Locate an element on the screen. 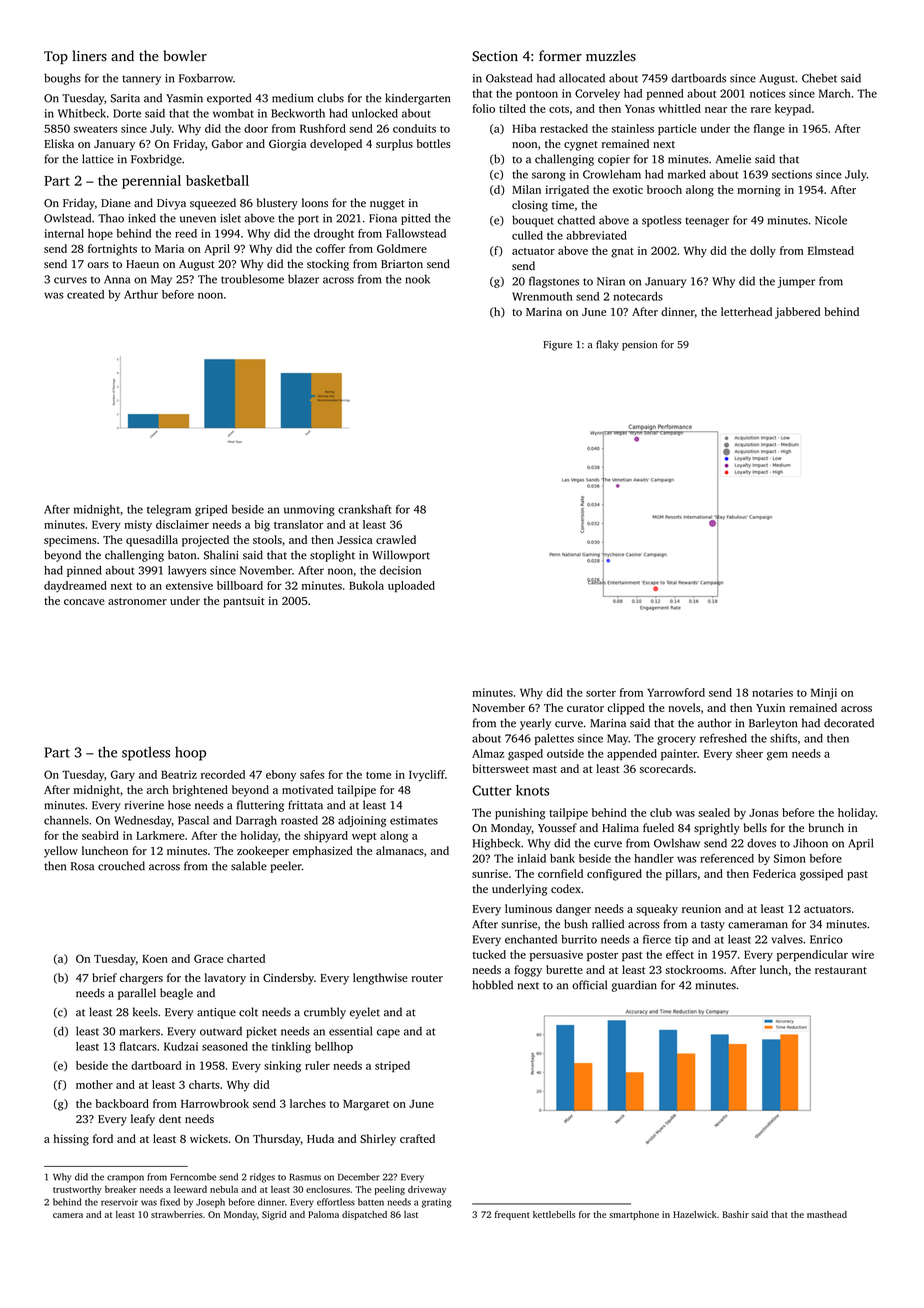 This screenshot has height=1308, width=924. safes is located at coordinates (312, 774).
